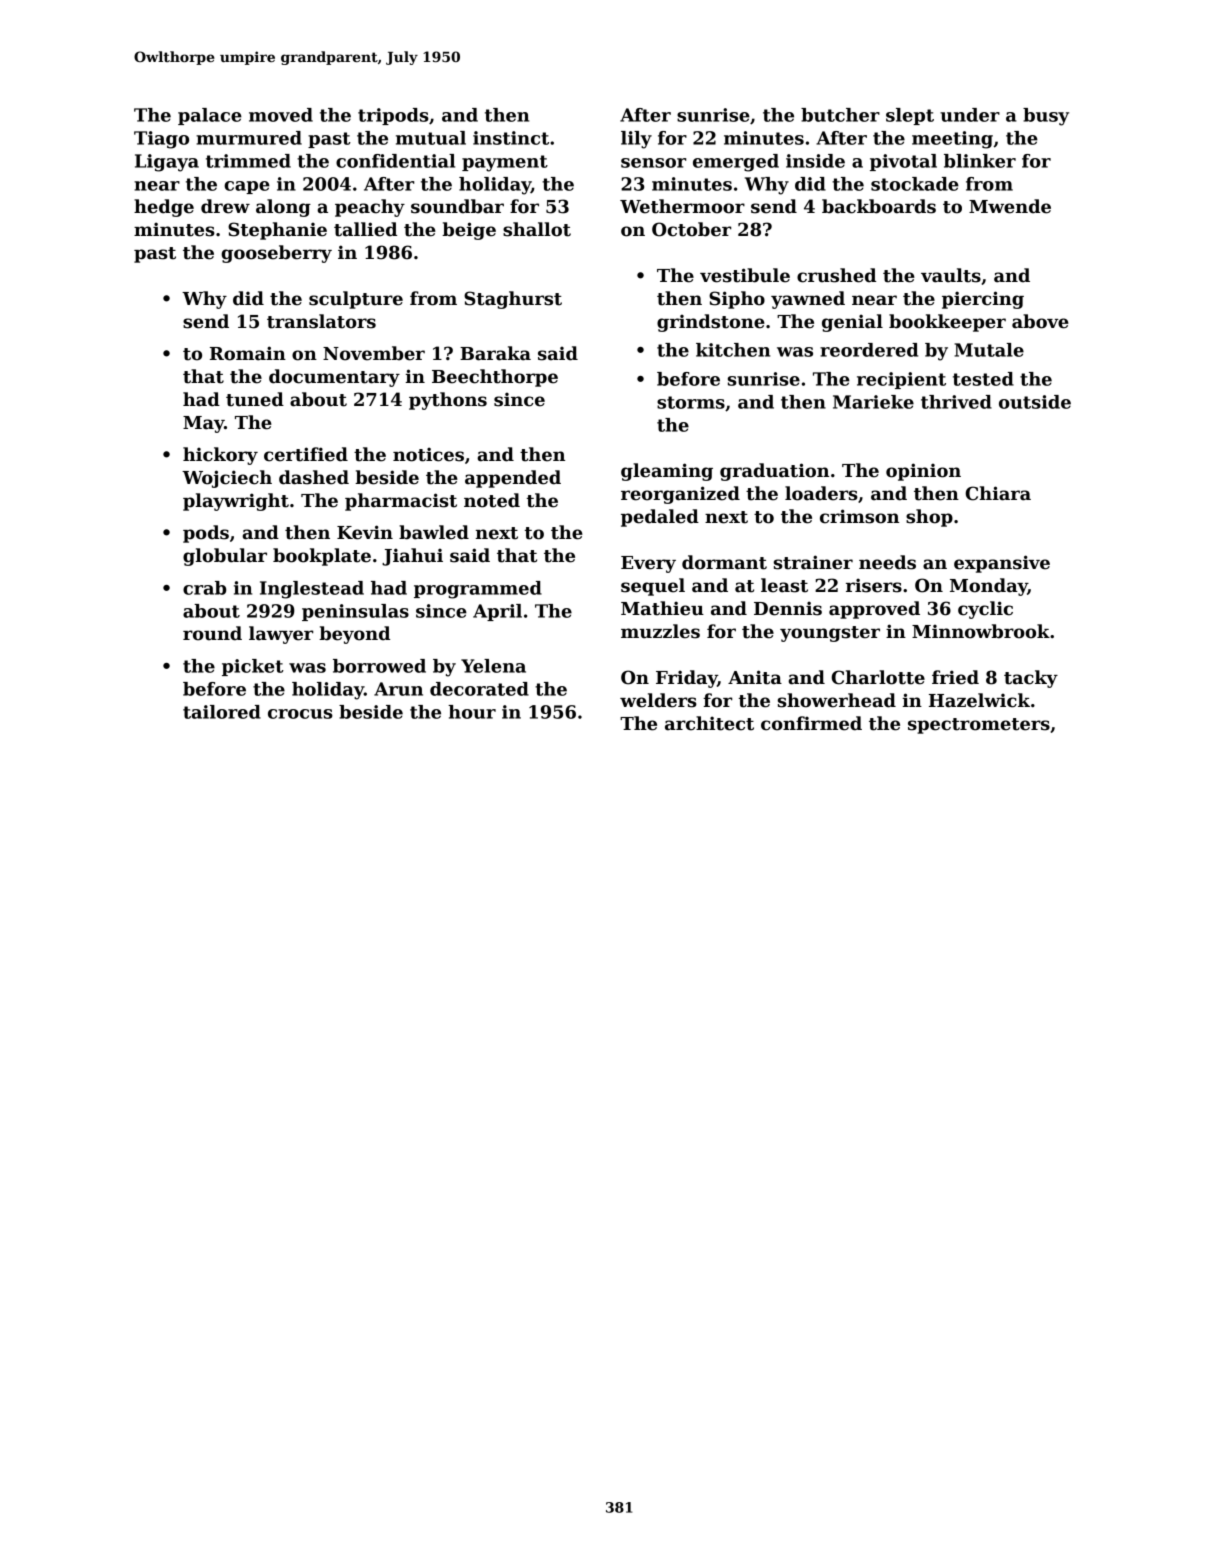  I want to click on moved, so click(281, 115).
